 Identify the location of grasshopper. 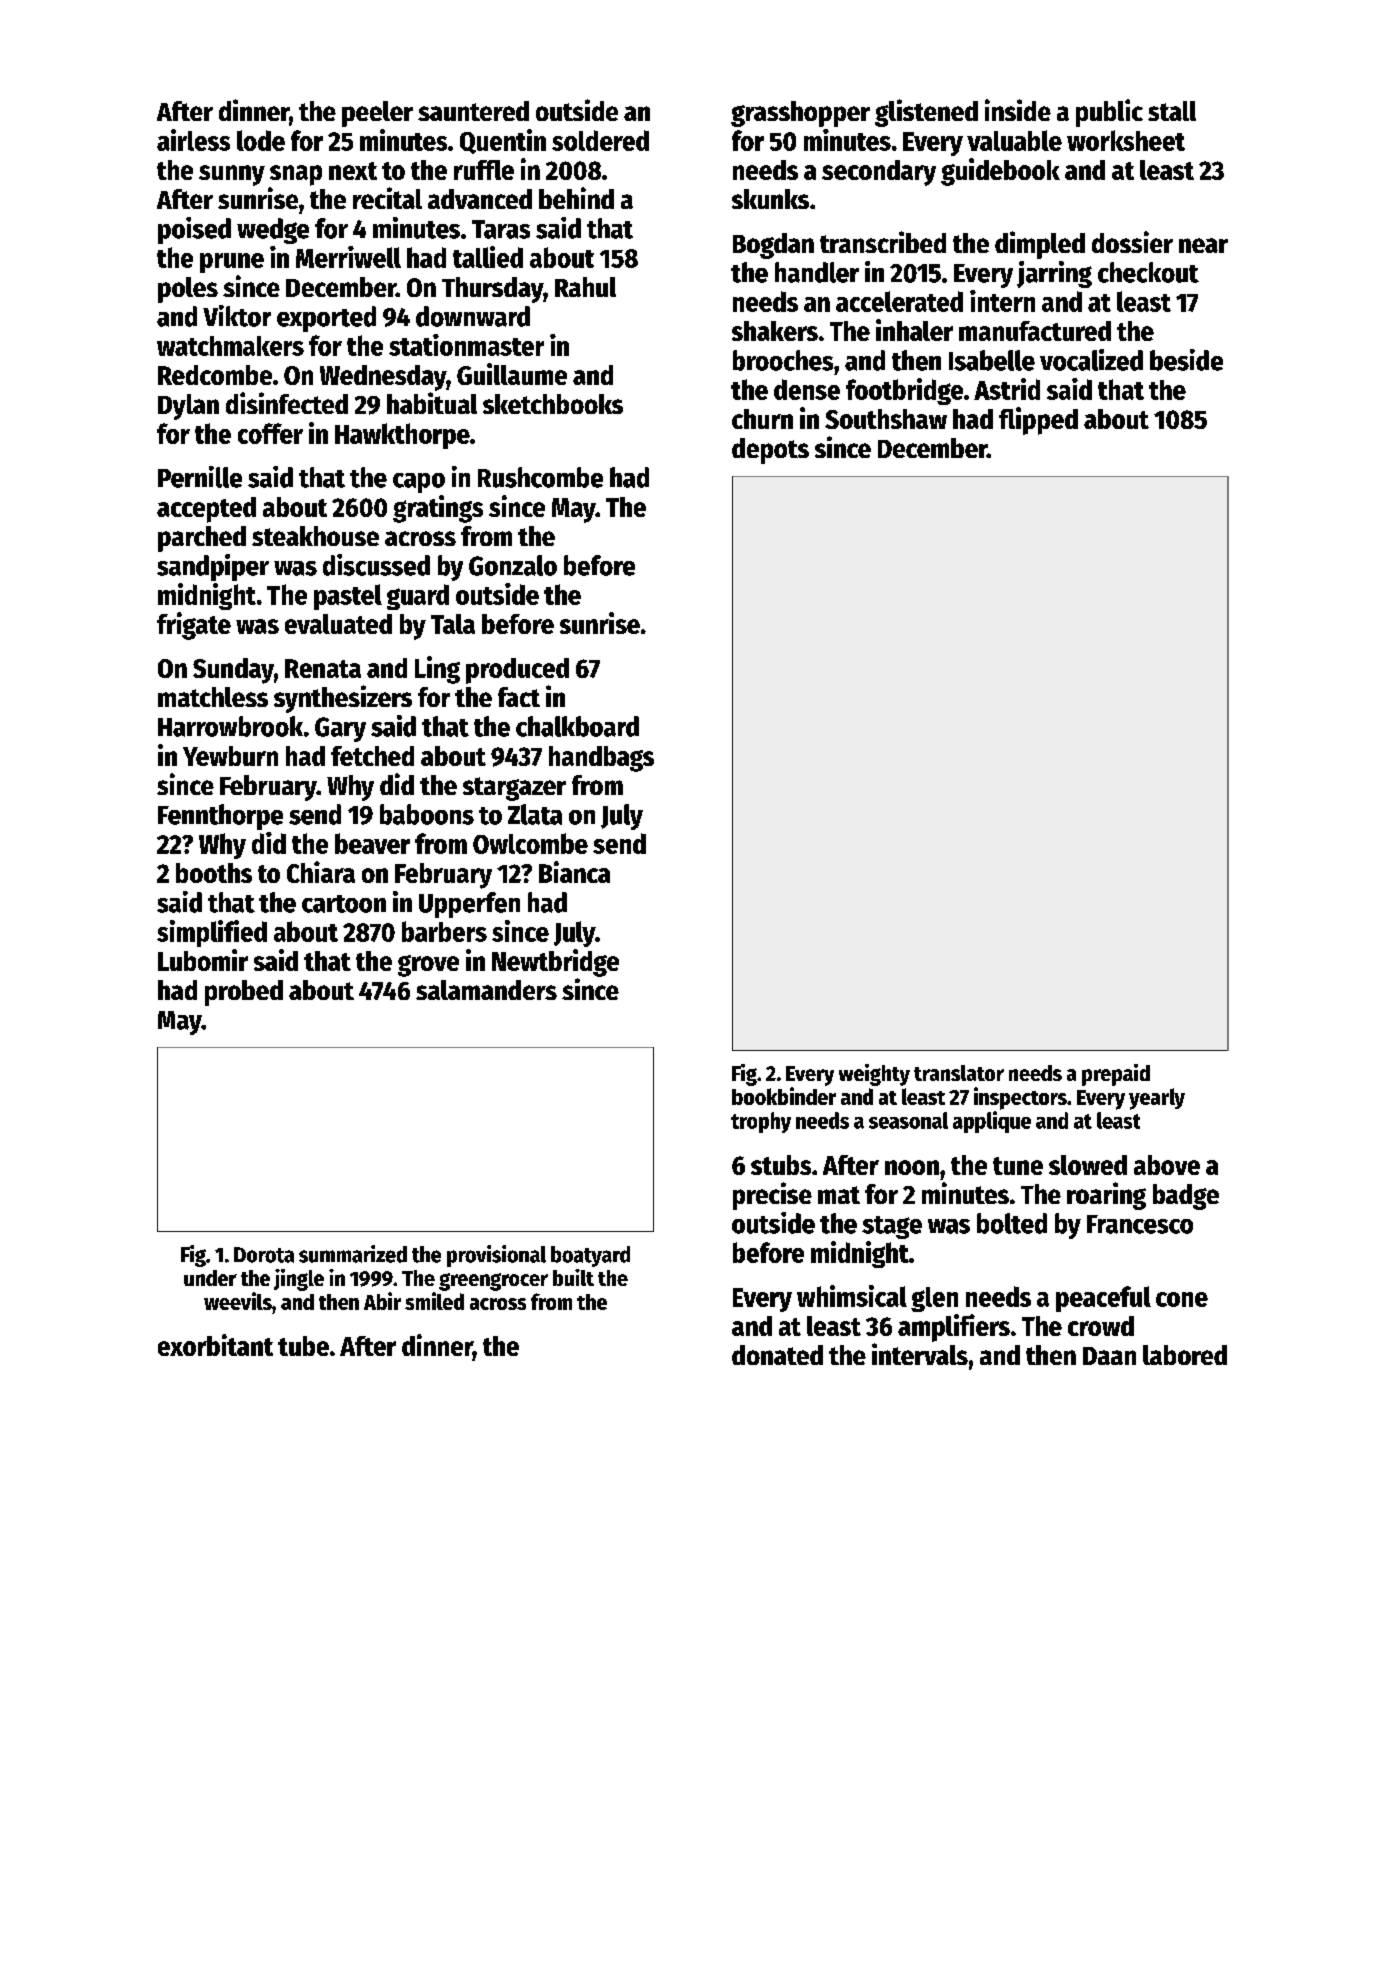
(800, 114).
